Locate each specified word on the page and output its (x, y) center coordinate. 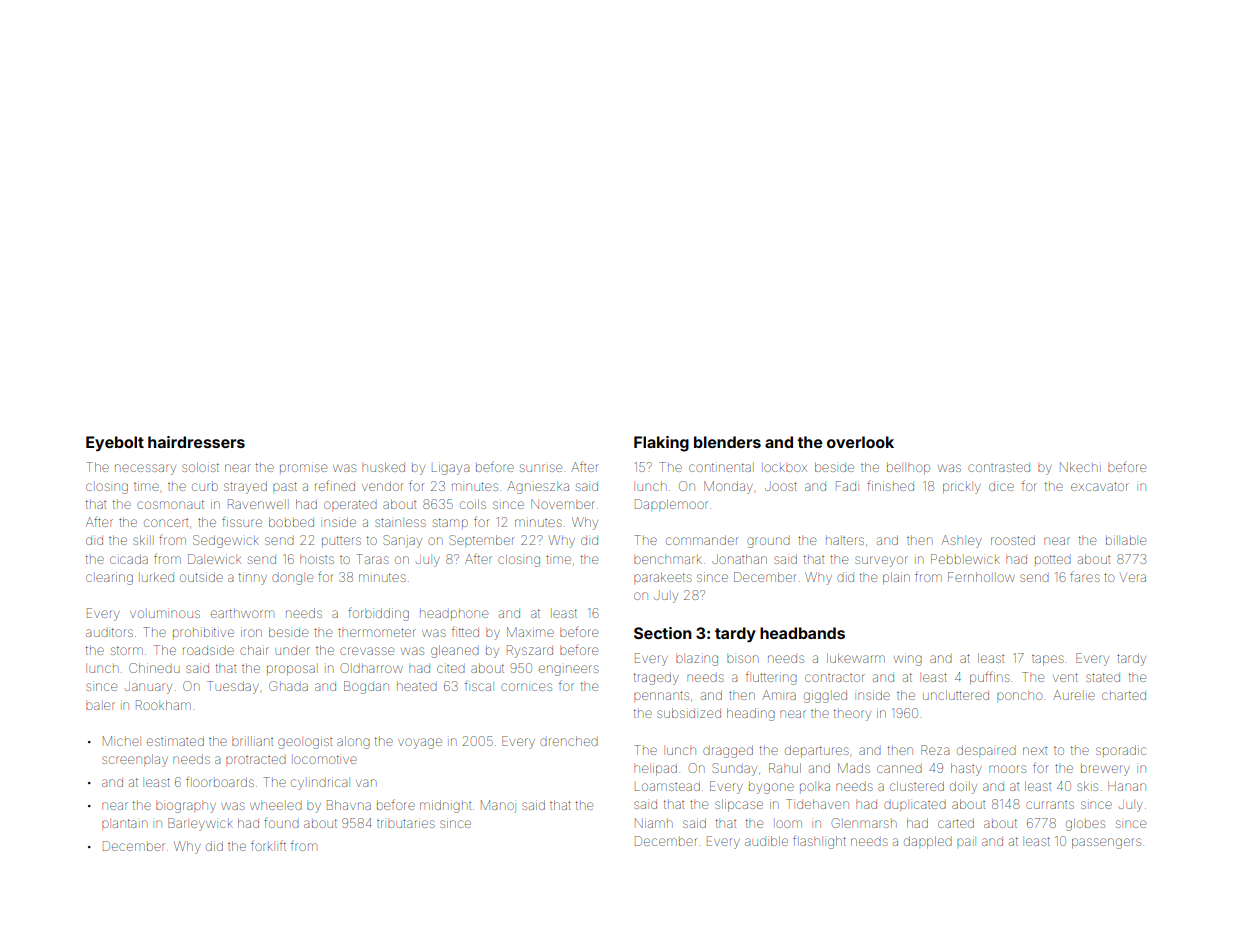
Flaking (661, 444)
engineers (569, 670)
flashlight (819, 842)
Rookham (163, 705)
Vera (1133, 577)
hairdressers (196, 442)
